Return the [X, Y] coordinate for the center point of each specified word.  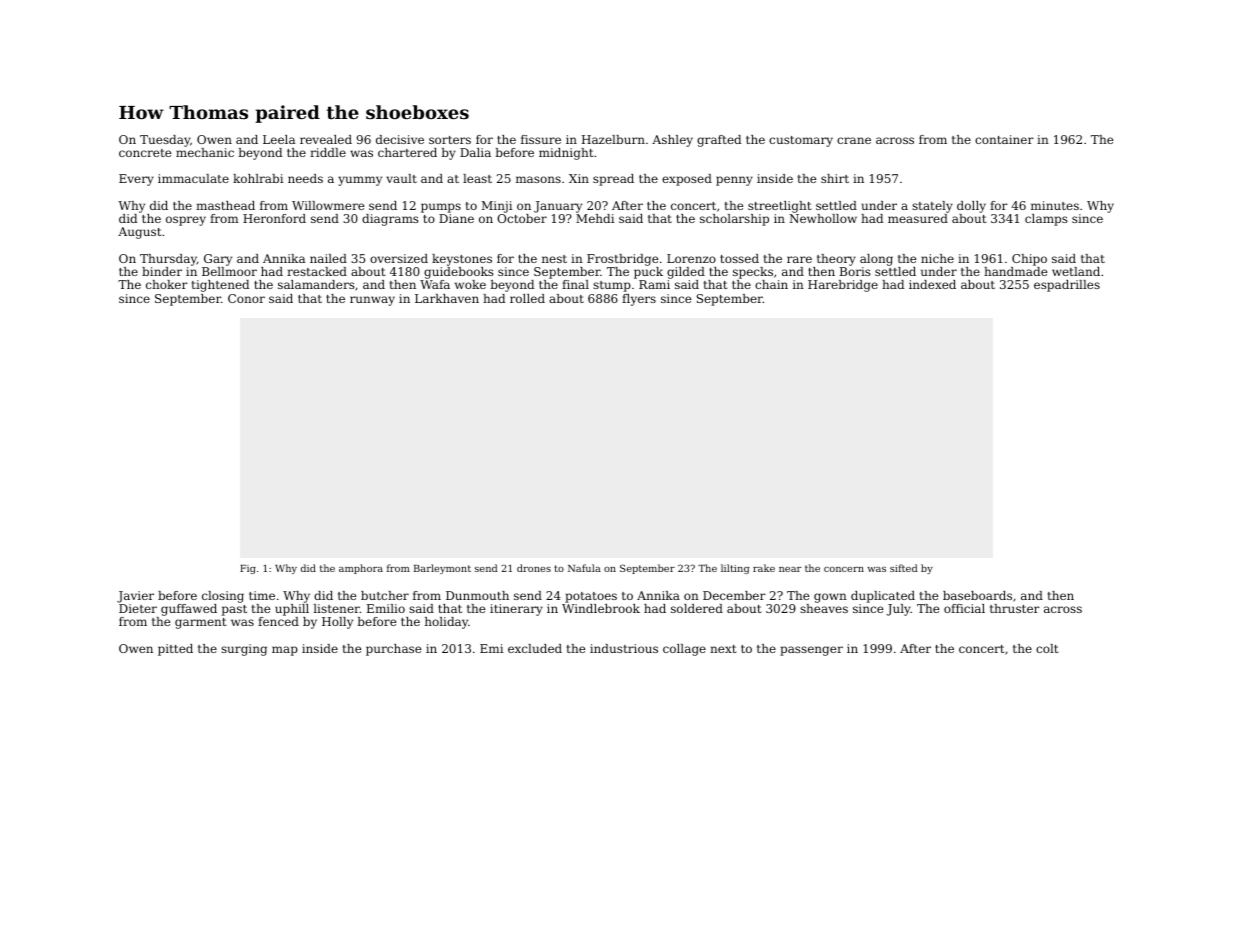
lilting [735, 569]
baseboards [977, 595]
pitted [175, 650]
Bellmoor [229, 271]
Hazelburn [613, 139]
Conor [246, 298]
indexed [932, 284]
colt [1047, 648]
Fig [248, 569]
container [1004, 139]
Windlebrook [601, 608]
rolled [527, 298]
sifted [904, 568]
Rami [654, 284]
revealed [326, 139]
